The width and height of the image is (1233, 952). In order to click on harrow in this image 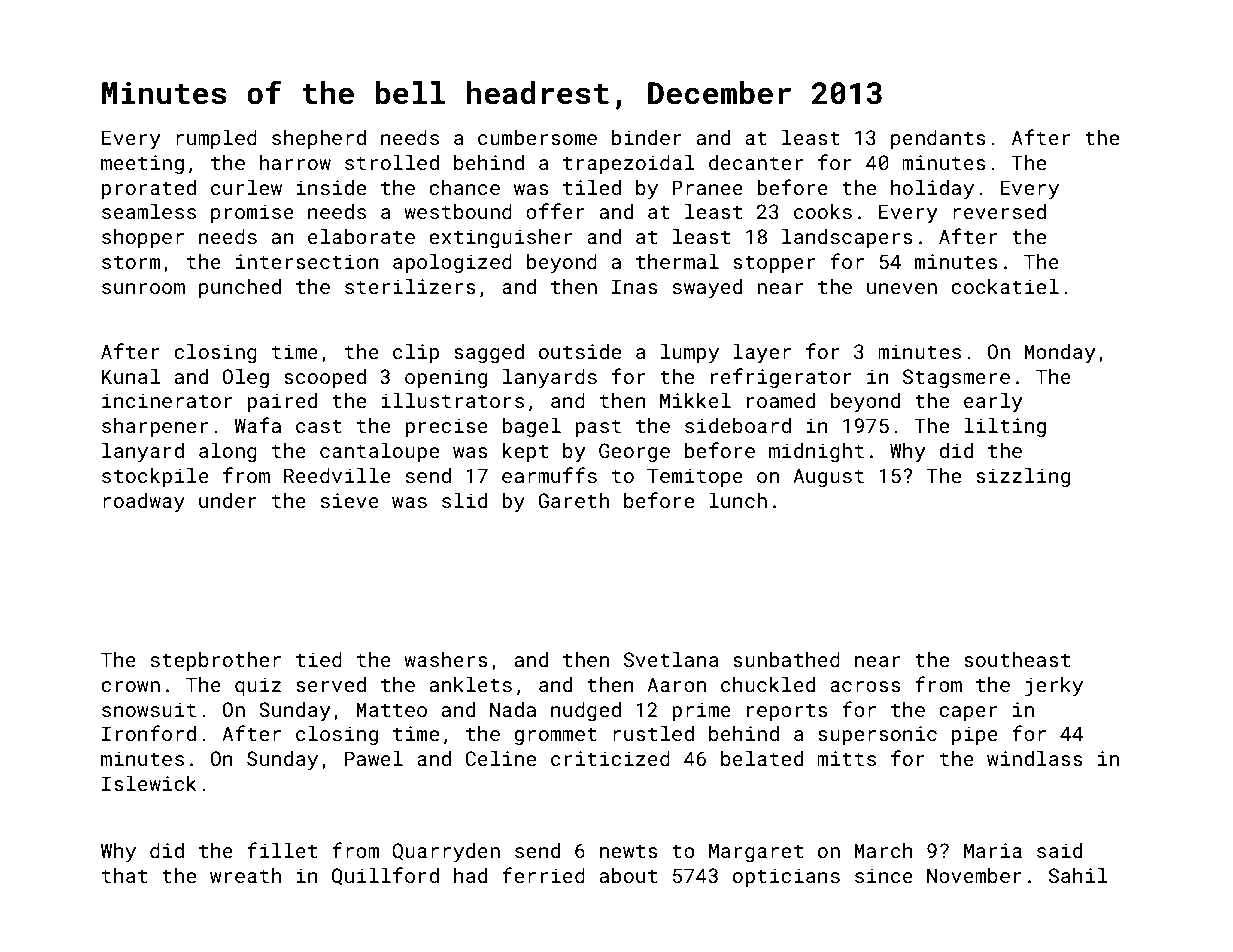, I will do `click(295, 162)`.
